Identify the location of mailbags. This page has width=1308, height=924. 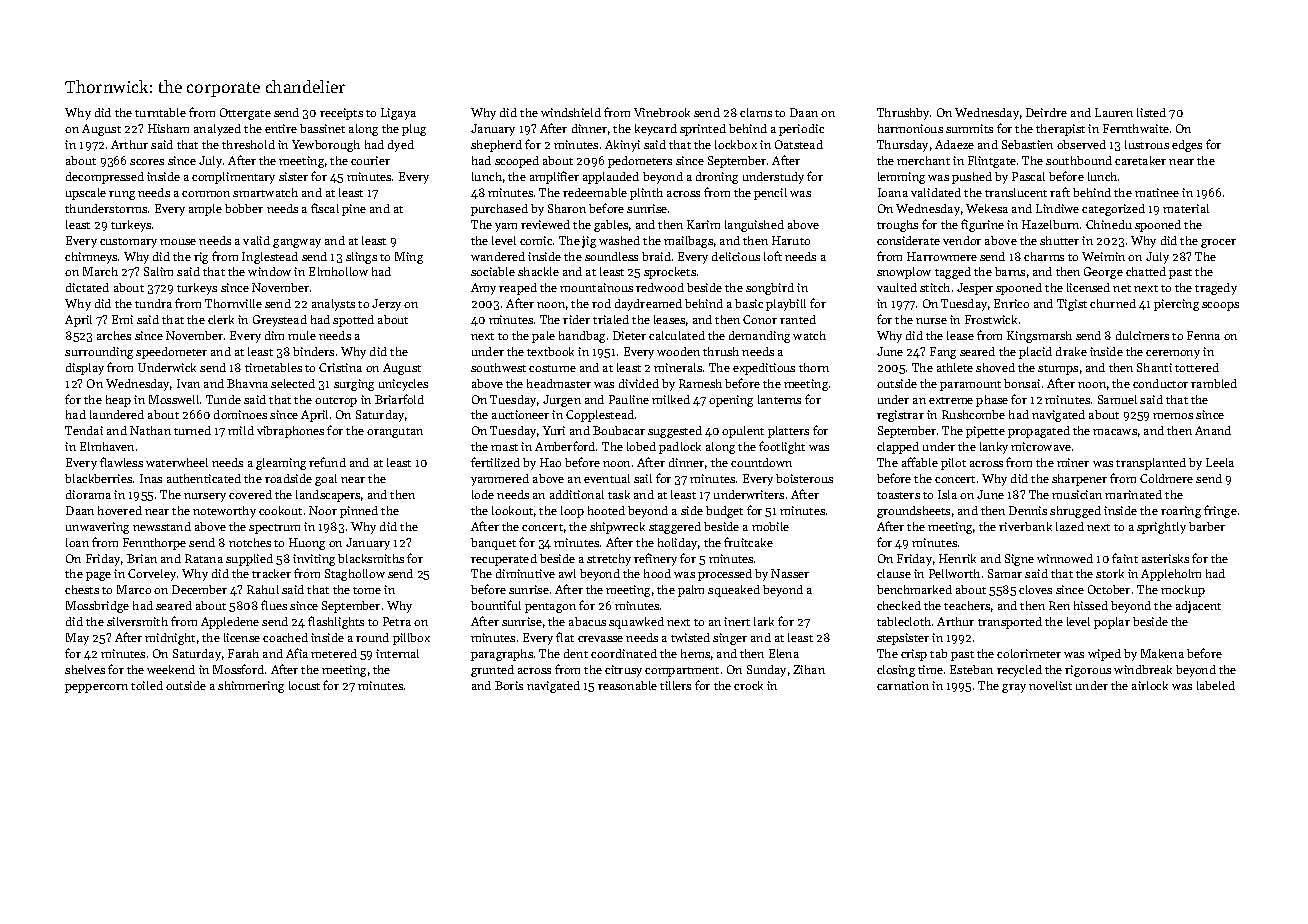
(688, 242).
